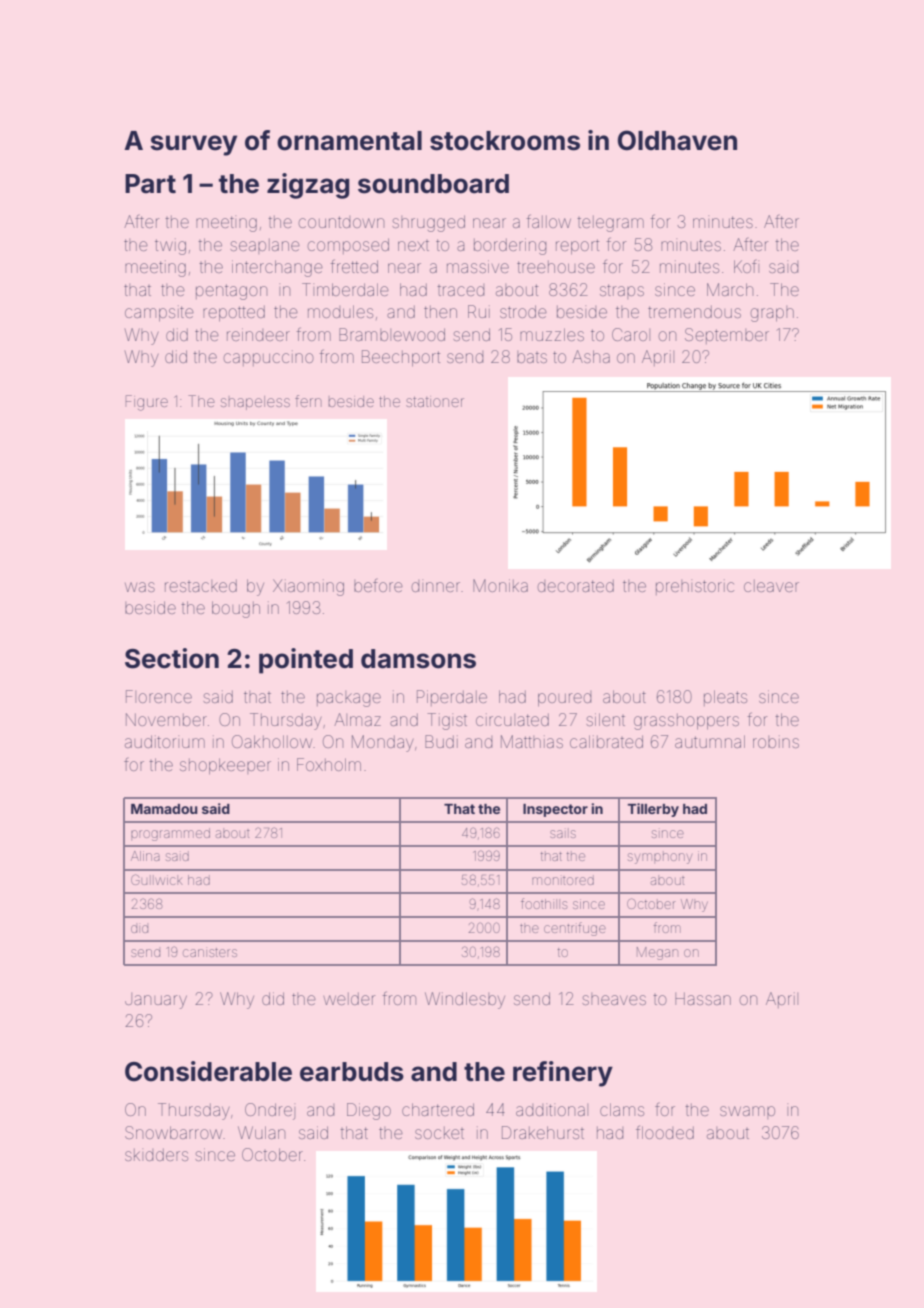 This document has width=924, height=1308. What do you see at coordinates (435, 402) in the document?
I see `stationer` at bounding box center [435, 402].
